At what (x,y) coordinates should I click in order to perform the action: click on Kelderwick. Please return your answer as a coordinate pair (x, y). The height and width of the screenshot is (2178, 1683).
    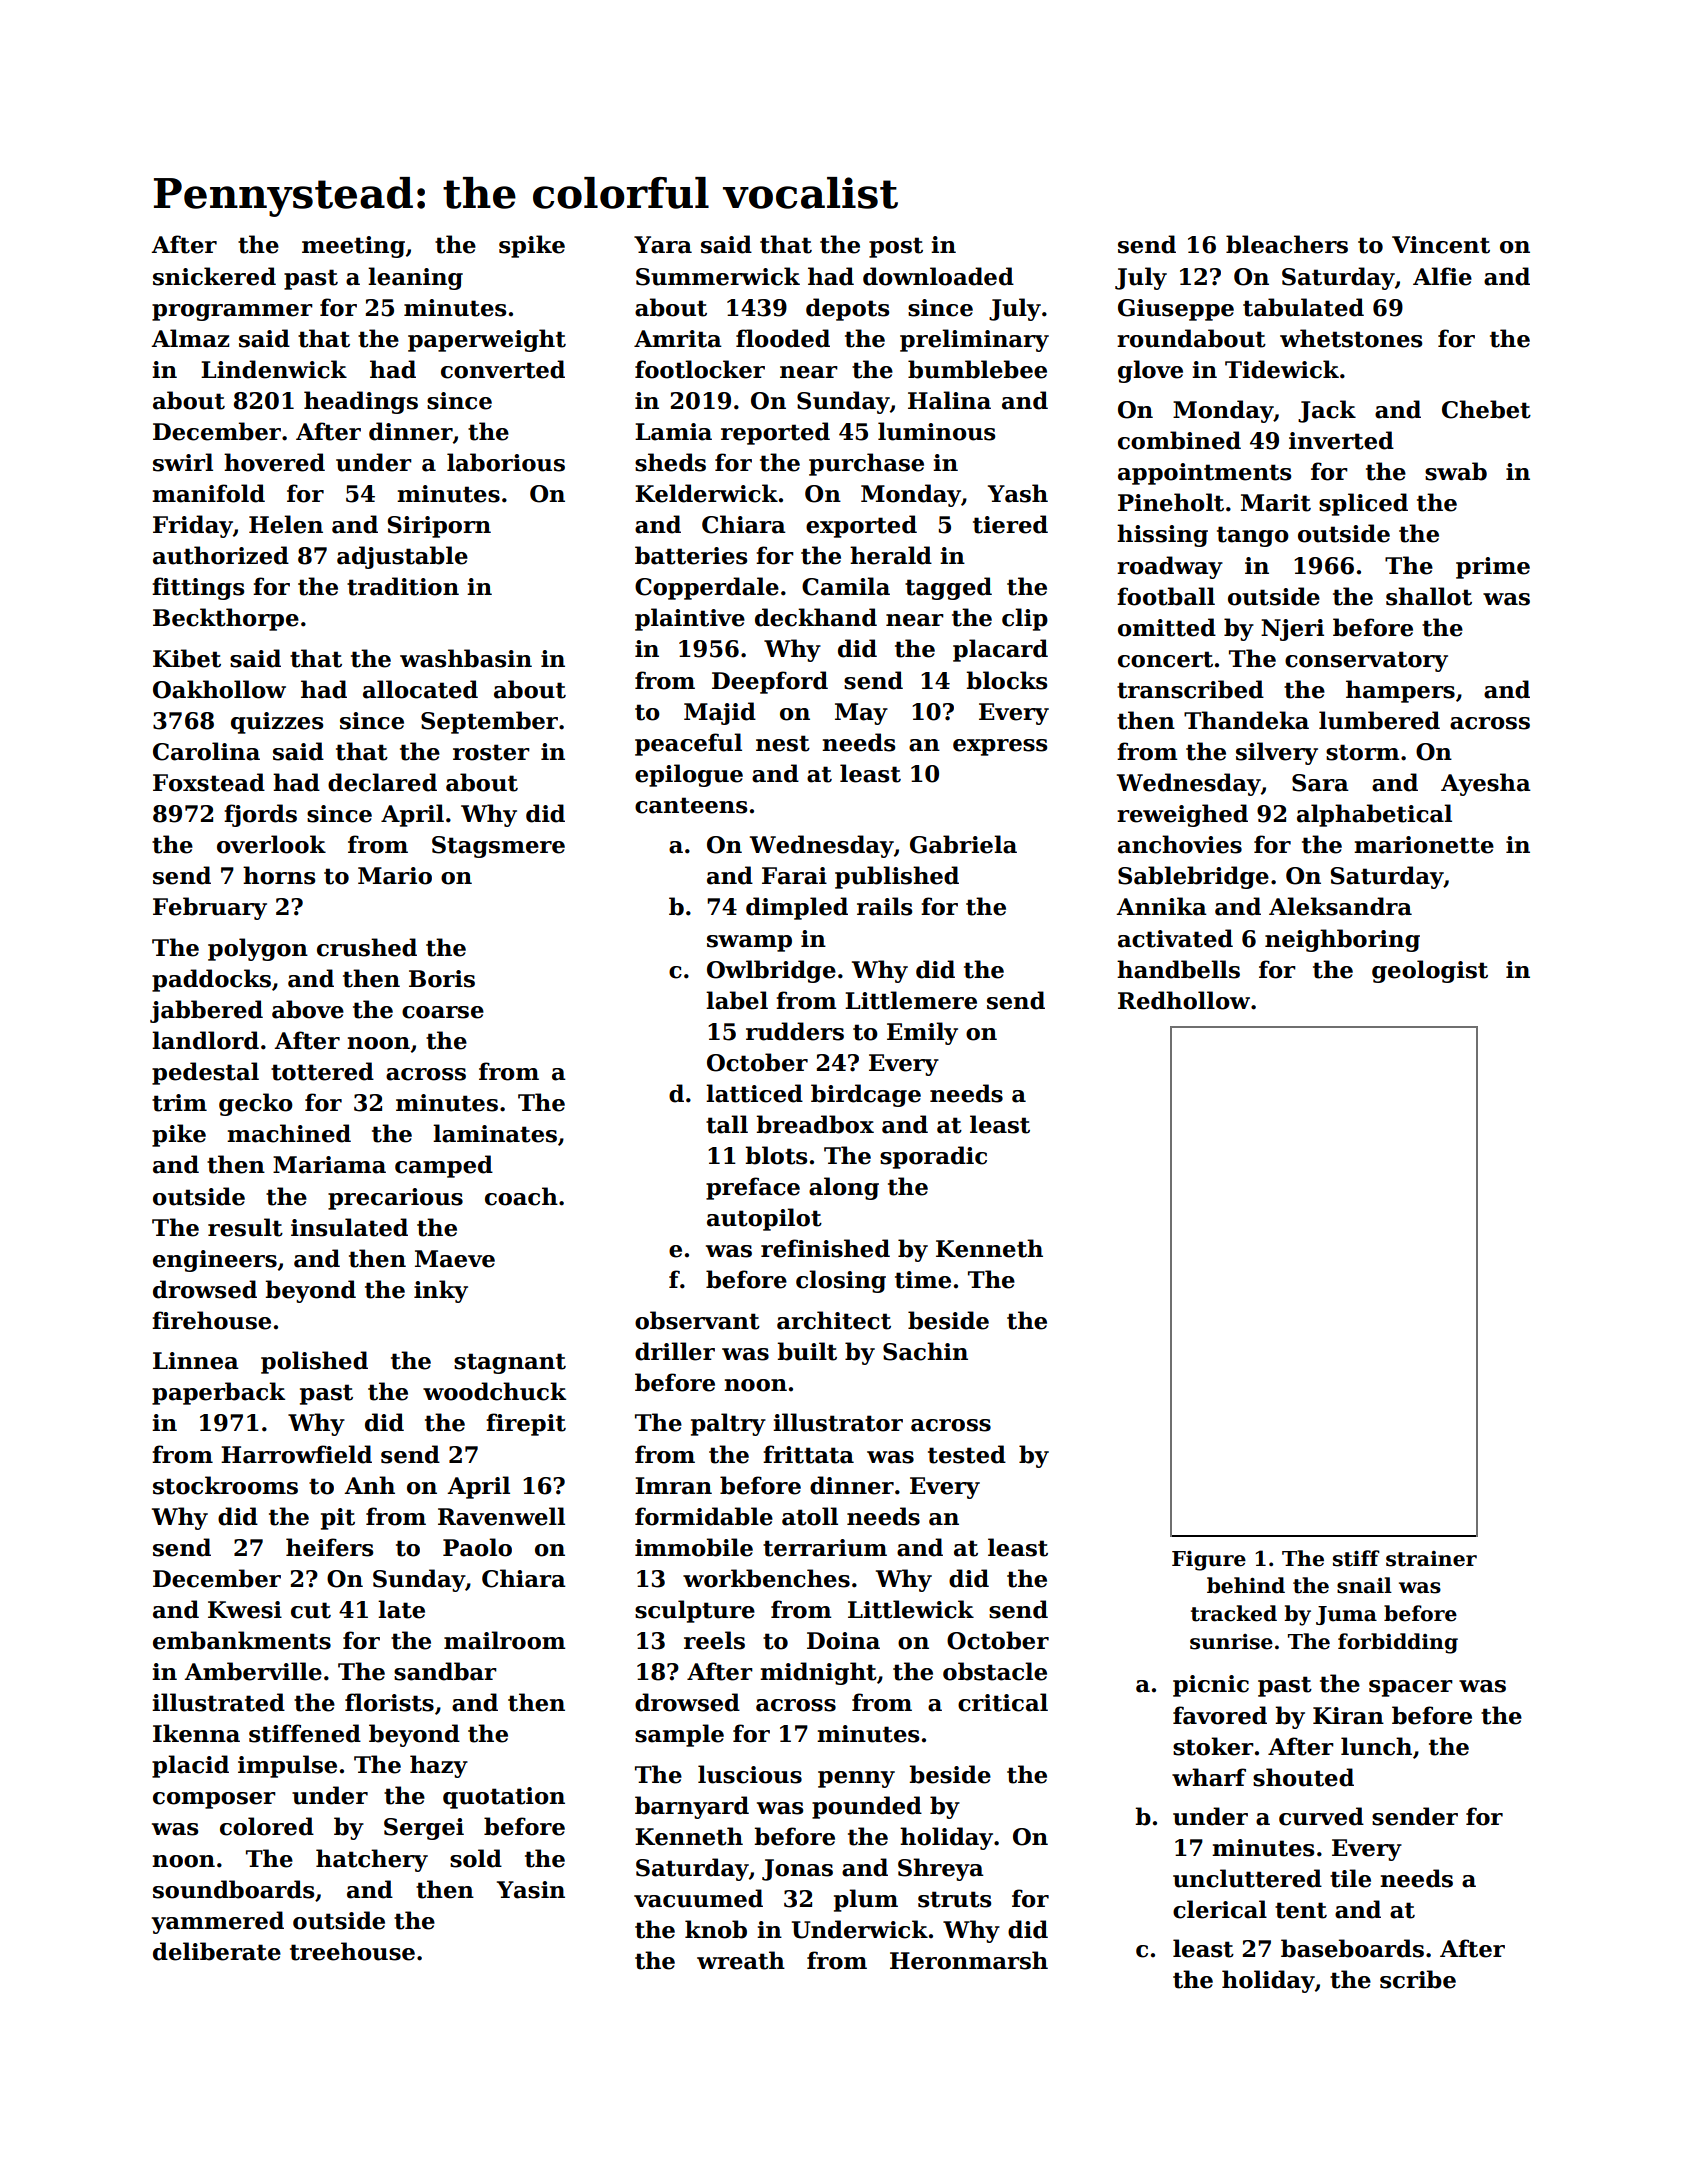
    Looking at the image, I should click on (706, 493).
